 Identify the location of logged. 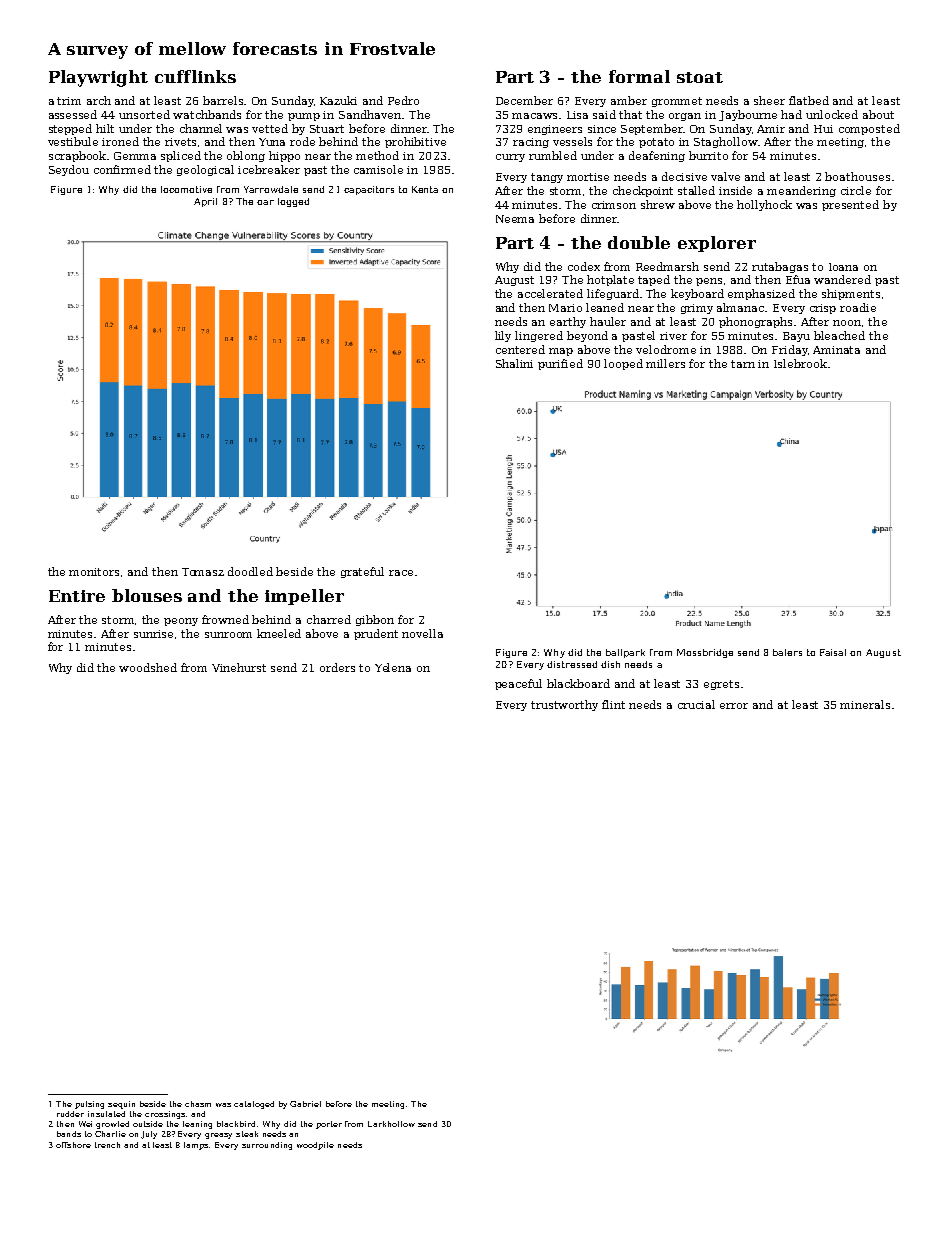
(293, 202).
